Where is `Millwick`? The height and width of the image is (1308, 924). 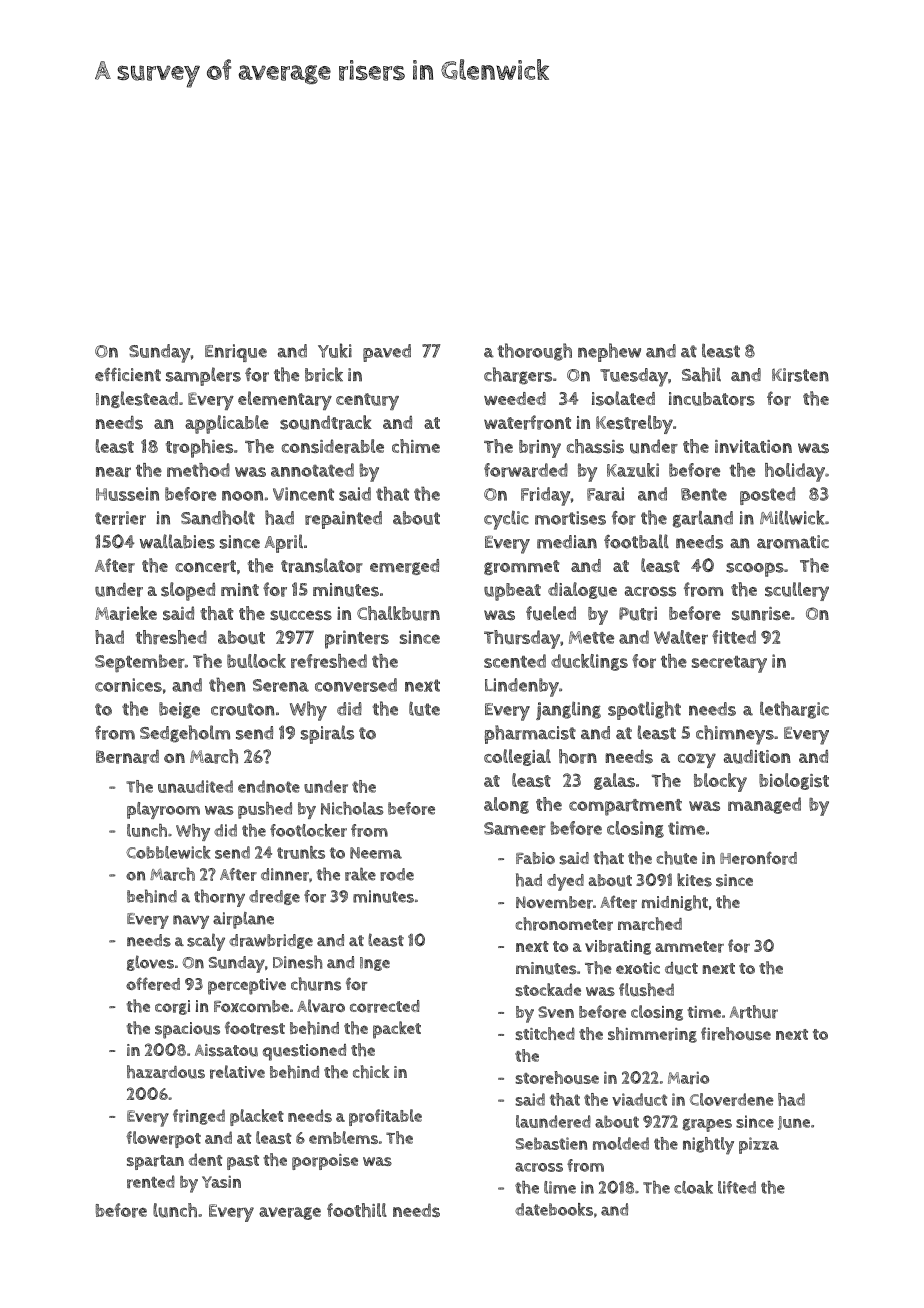
Millwick is located at coordinates (792, 517).
